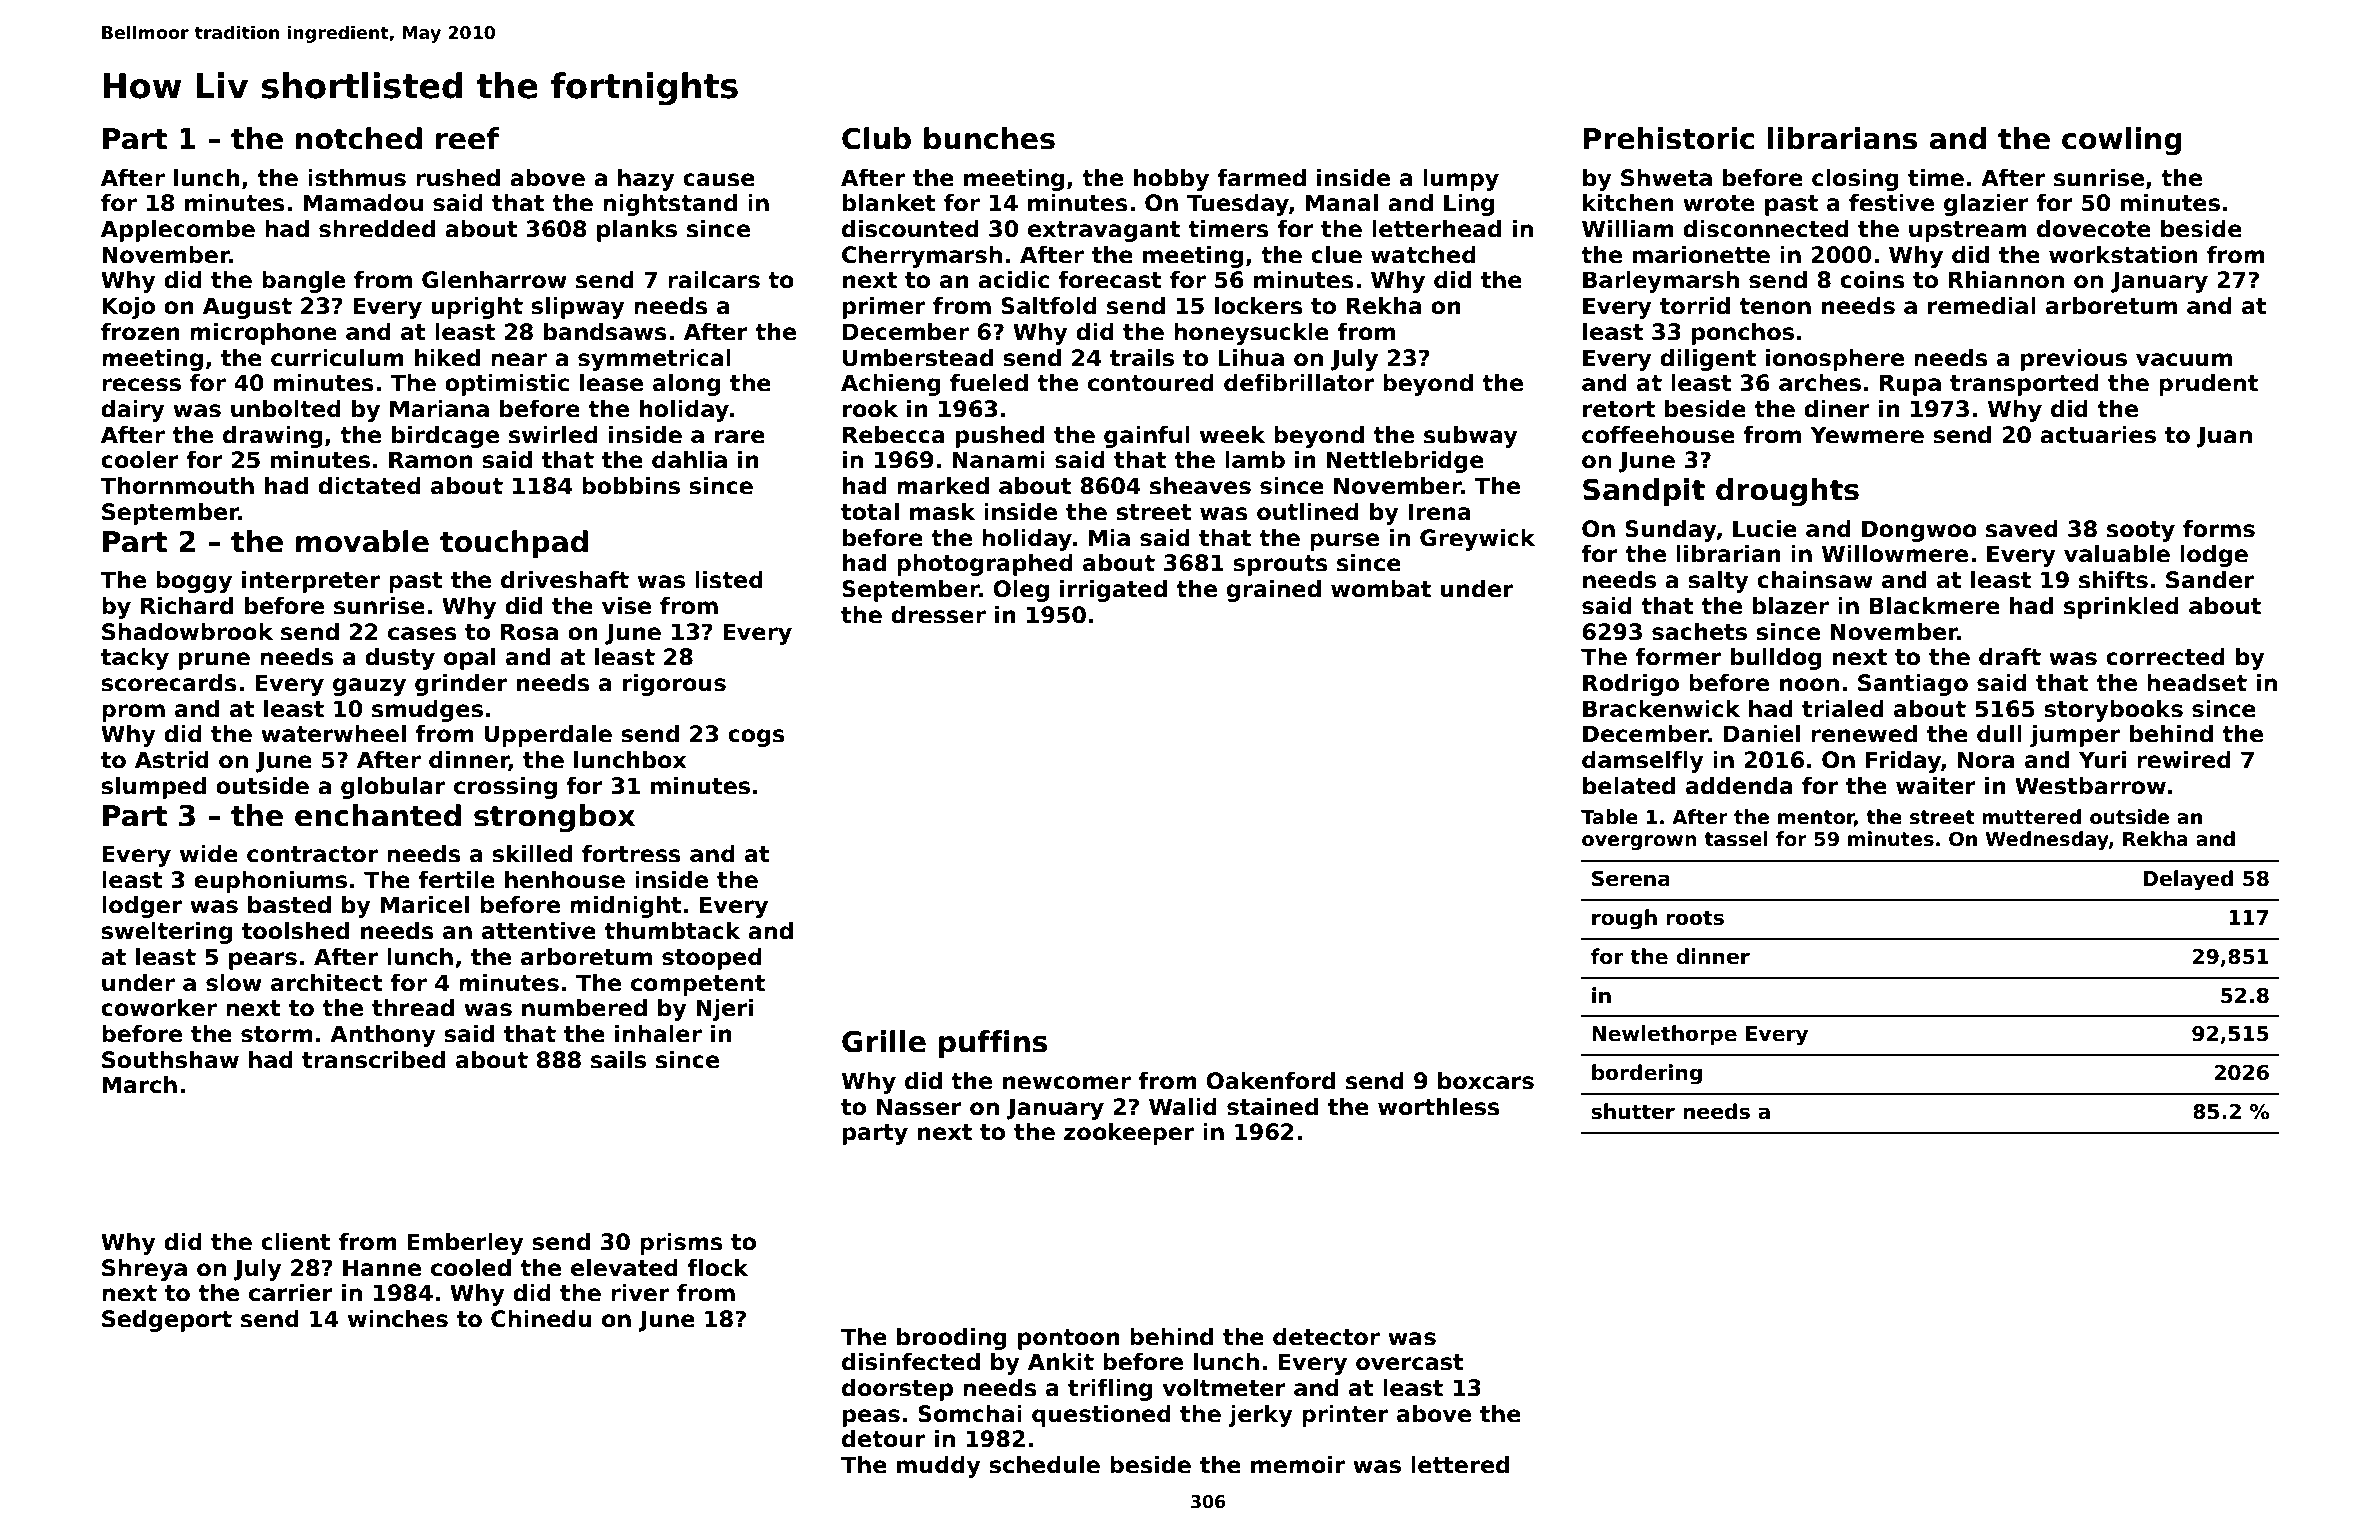 The height and width of the screenshot is (1540, 2380). I want to click on bordering, so click(1647, 1074).
